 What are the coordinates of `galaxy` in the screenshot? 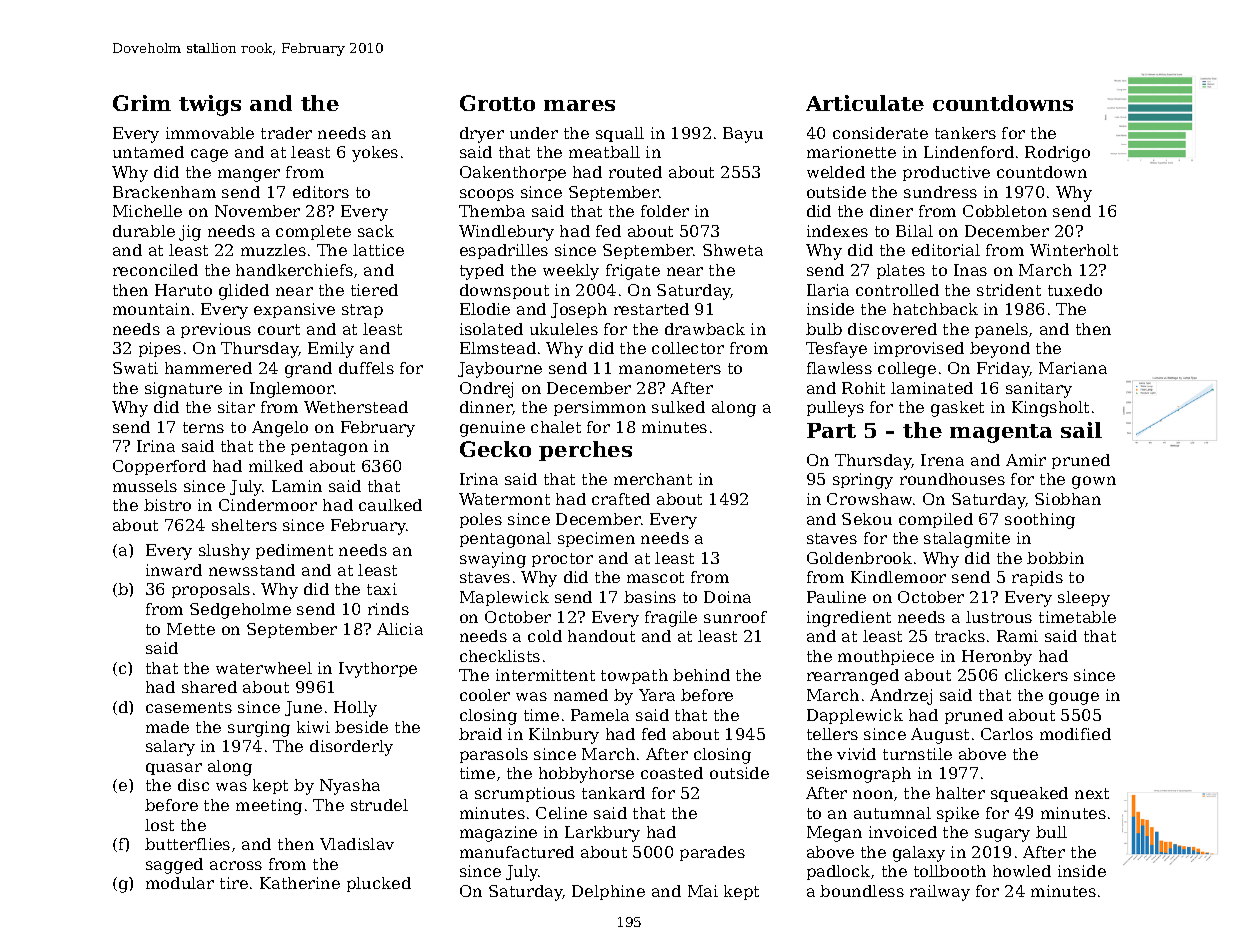 It's located at (919, 854).
